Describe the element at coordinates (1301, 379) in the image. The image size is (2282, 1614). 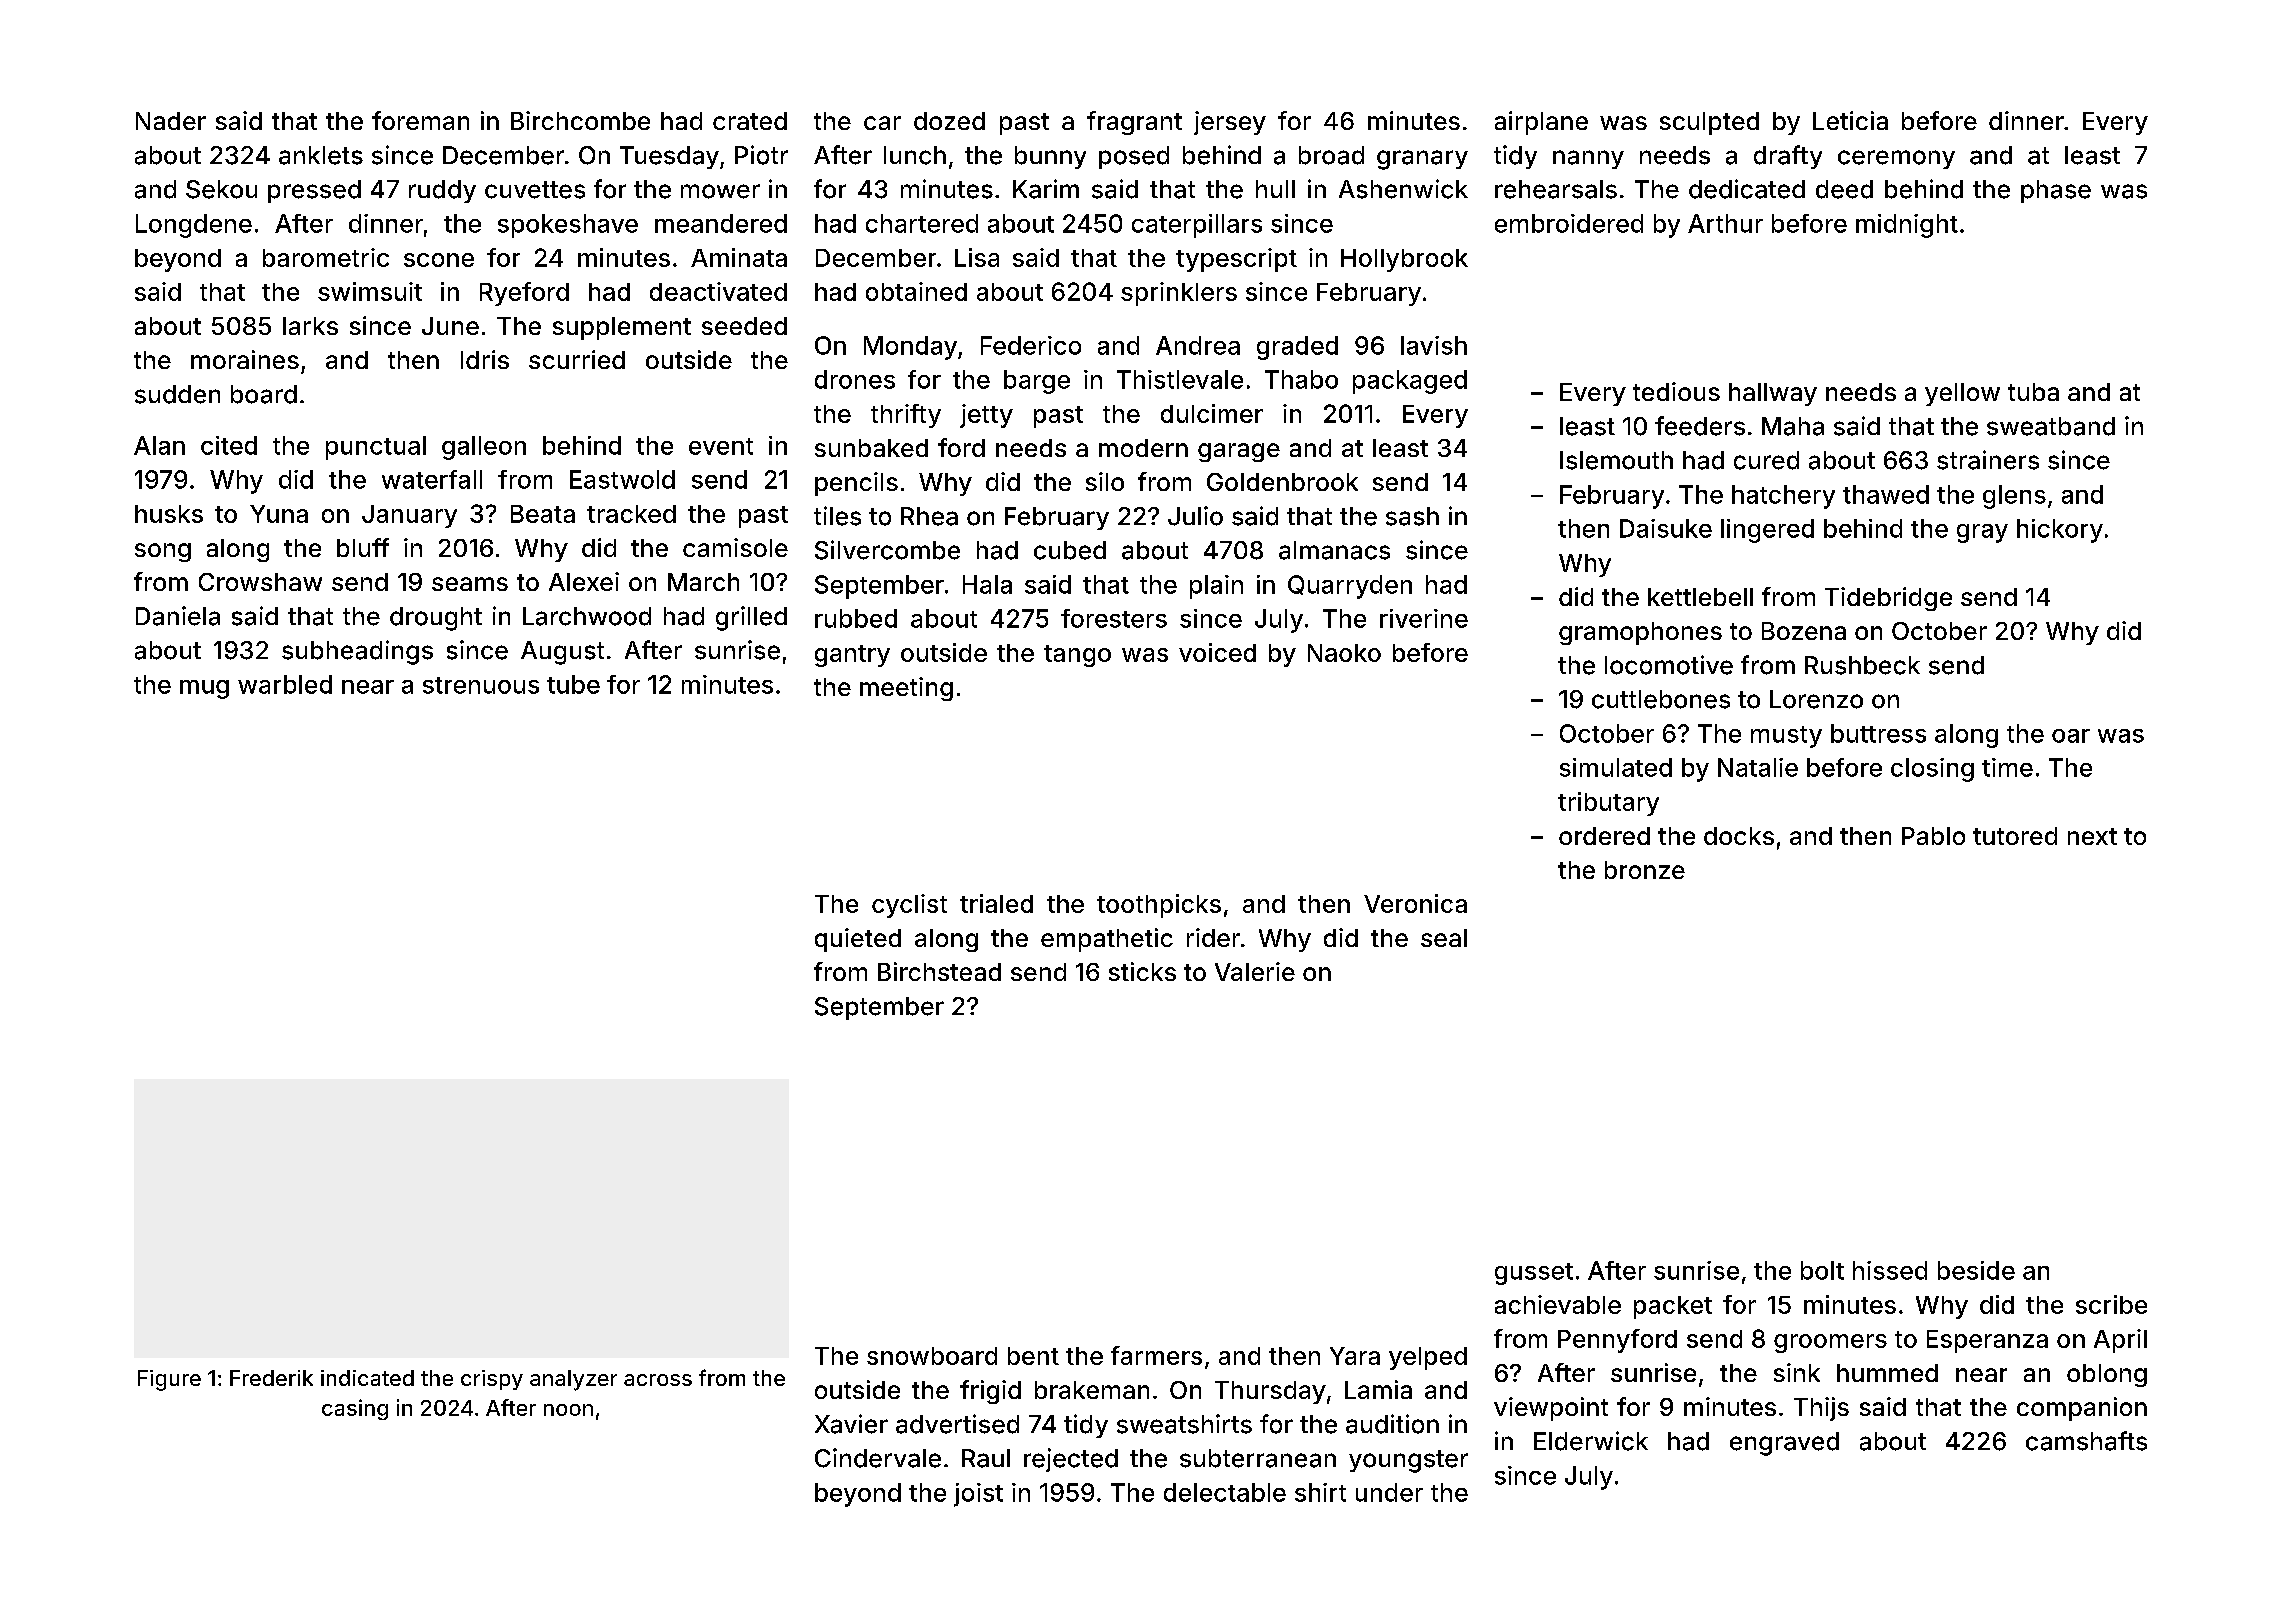
I see `Thabo` at that location.
